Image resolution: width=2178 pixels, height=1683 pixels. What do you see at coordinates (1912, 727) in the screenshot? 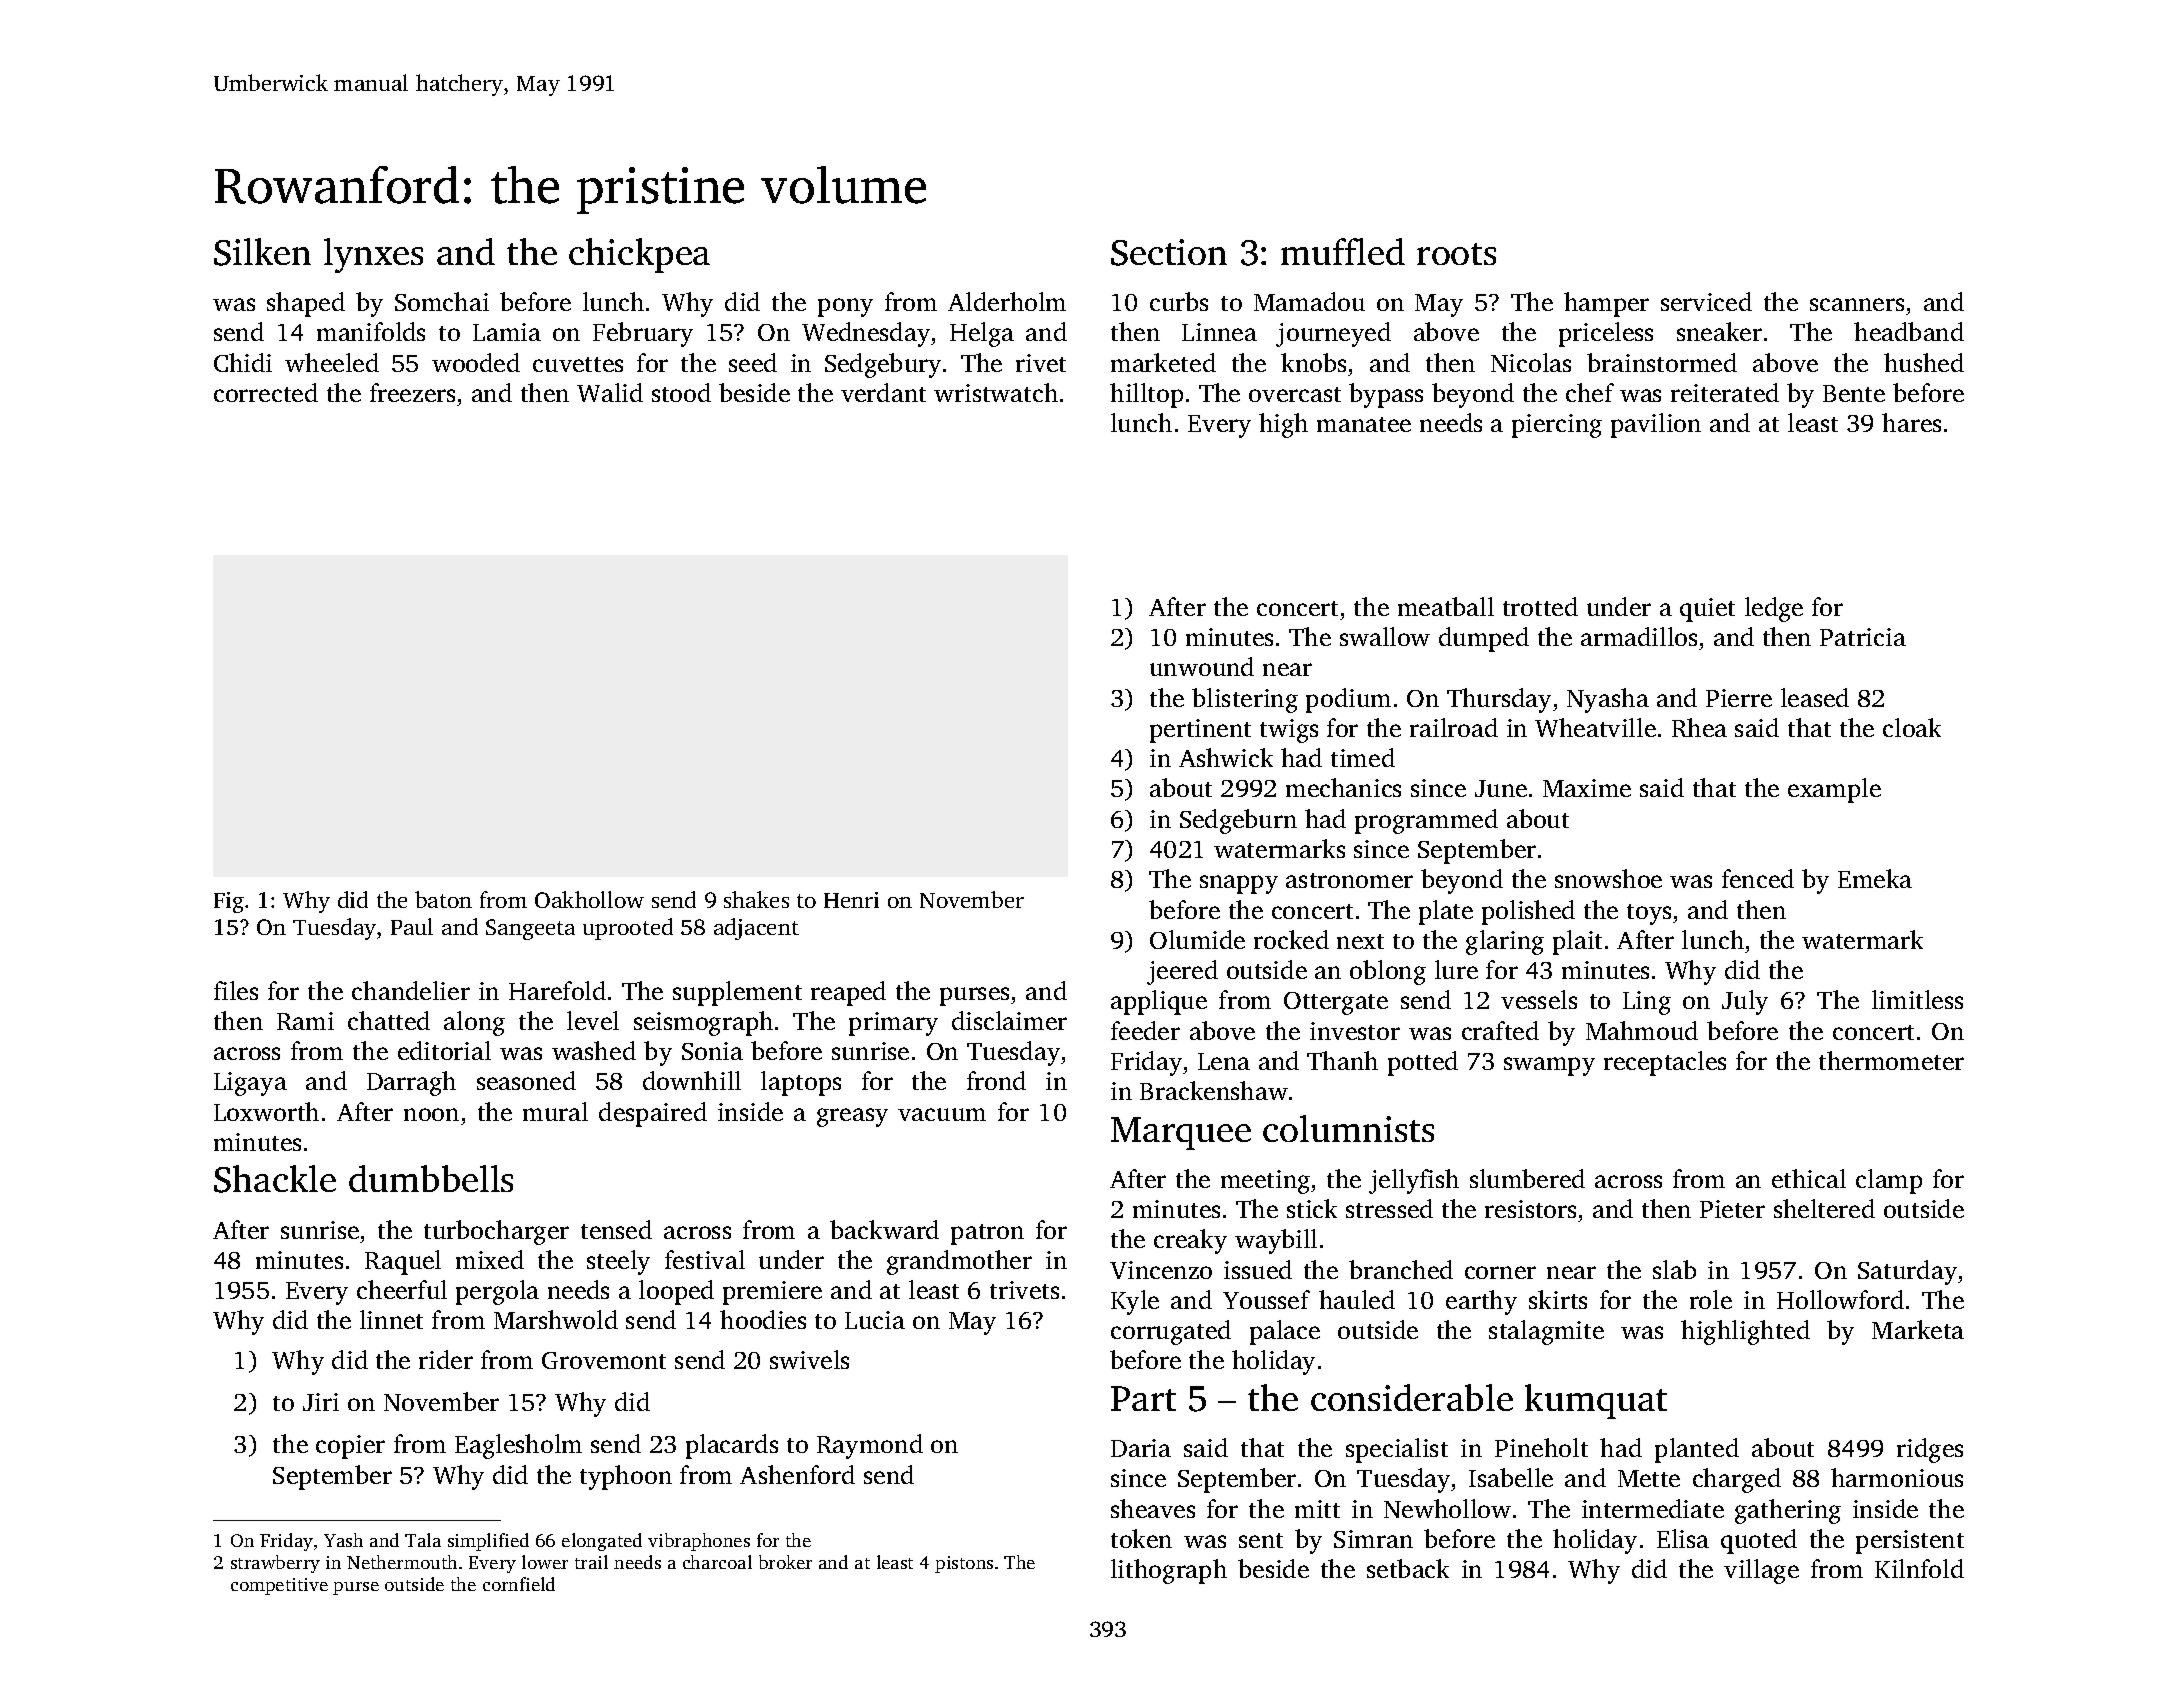
I see `cloak` at bounding box center [1912, 727].
